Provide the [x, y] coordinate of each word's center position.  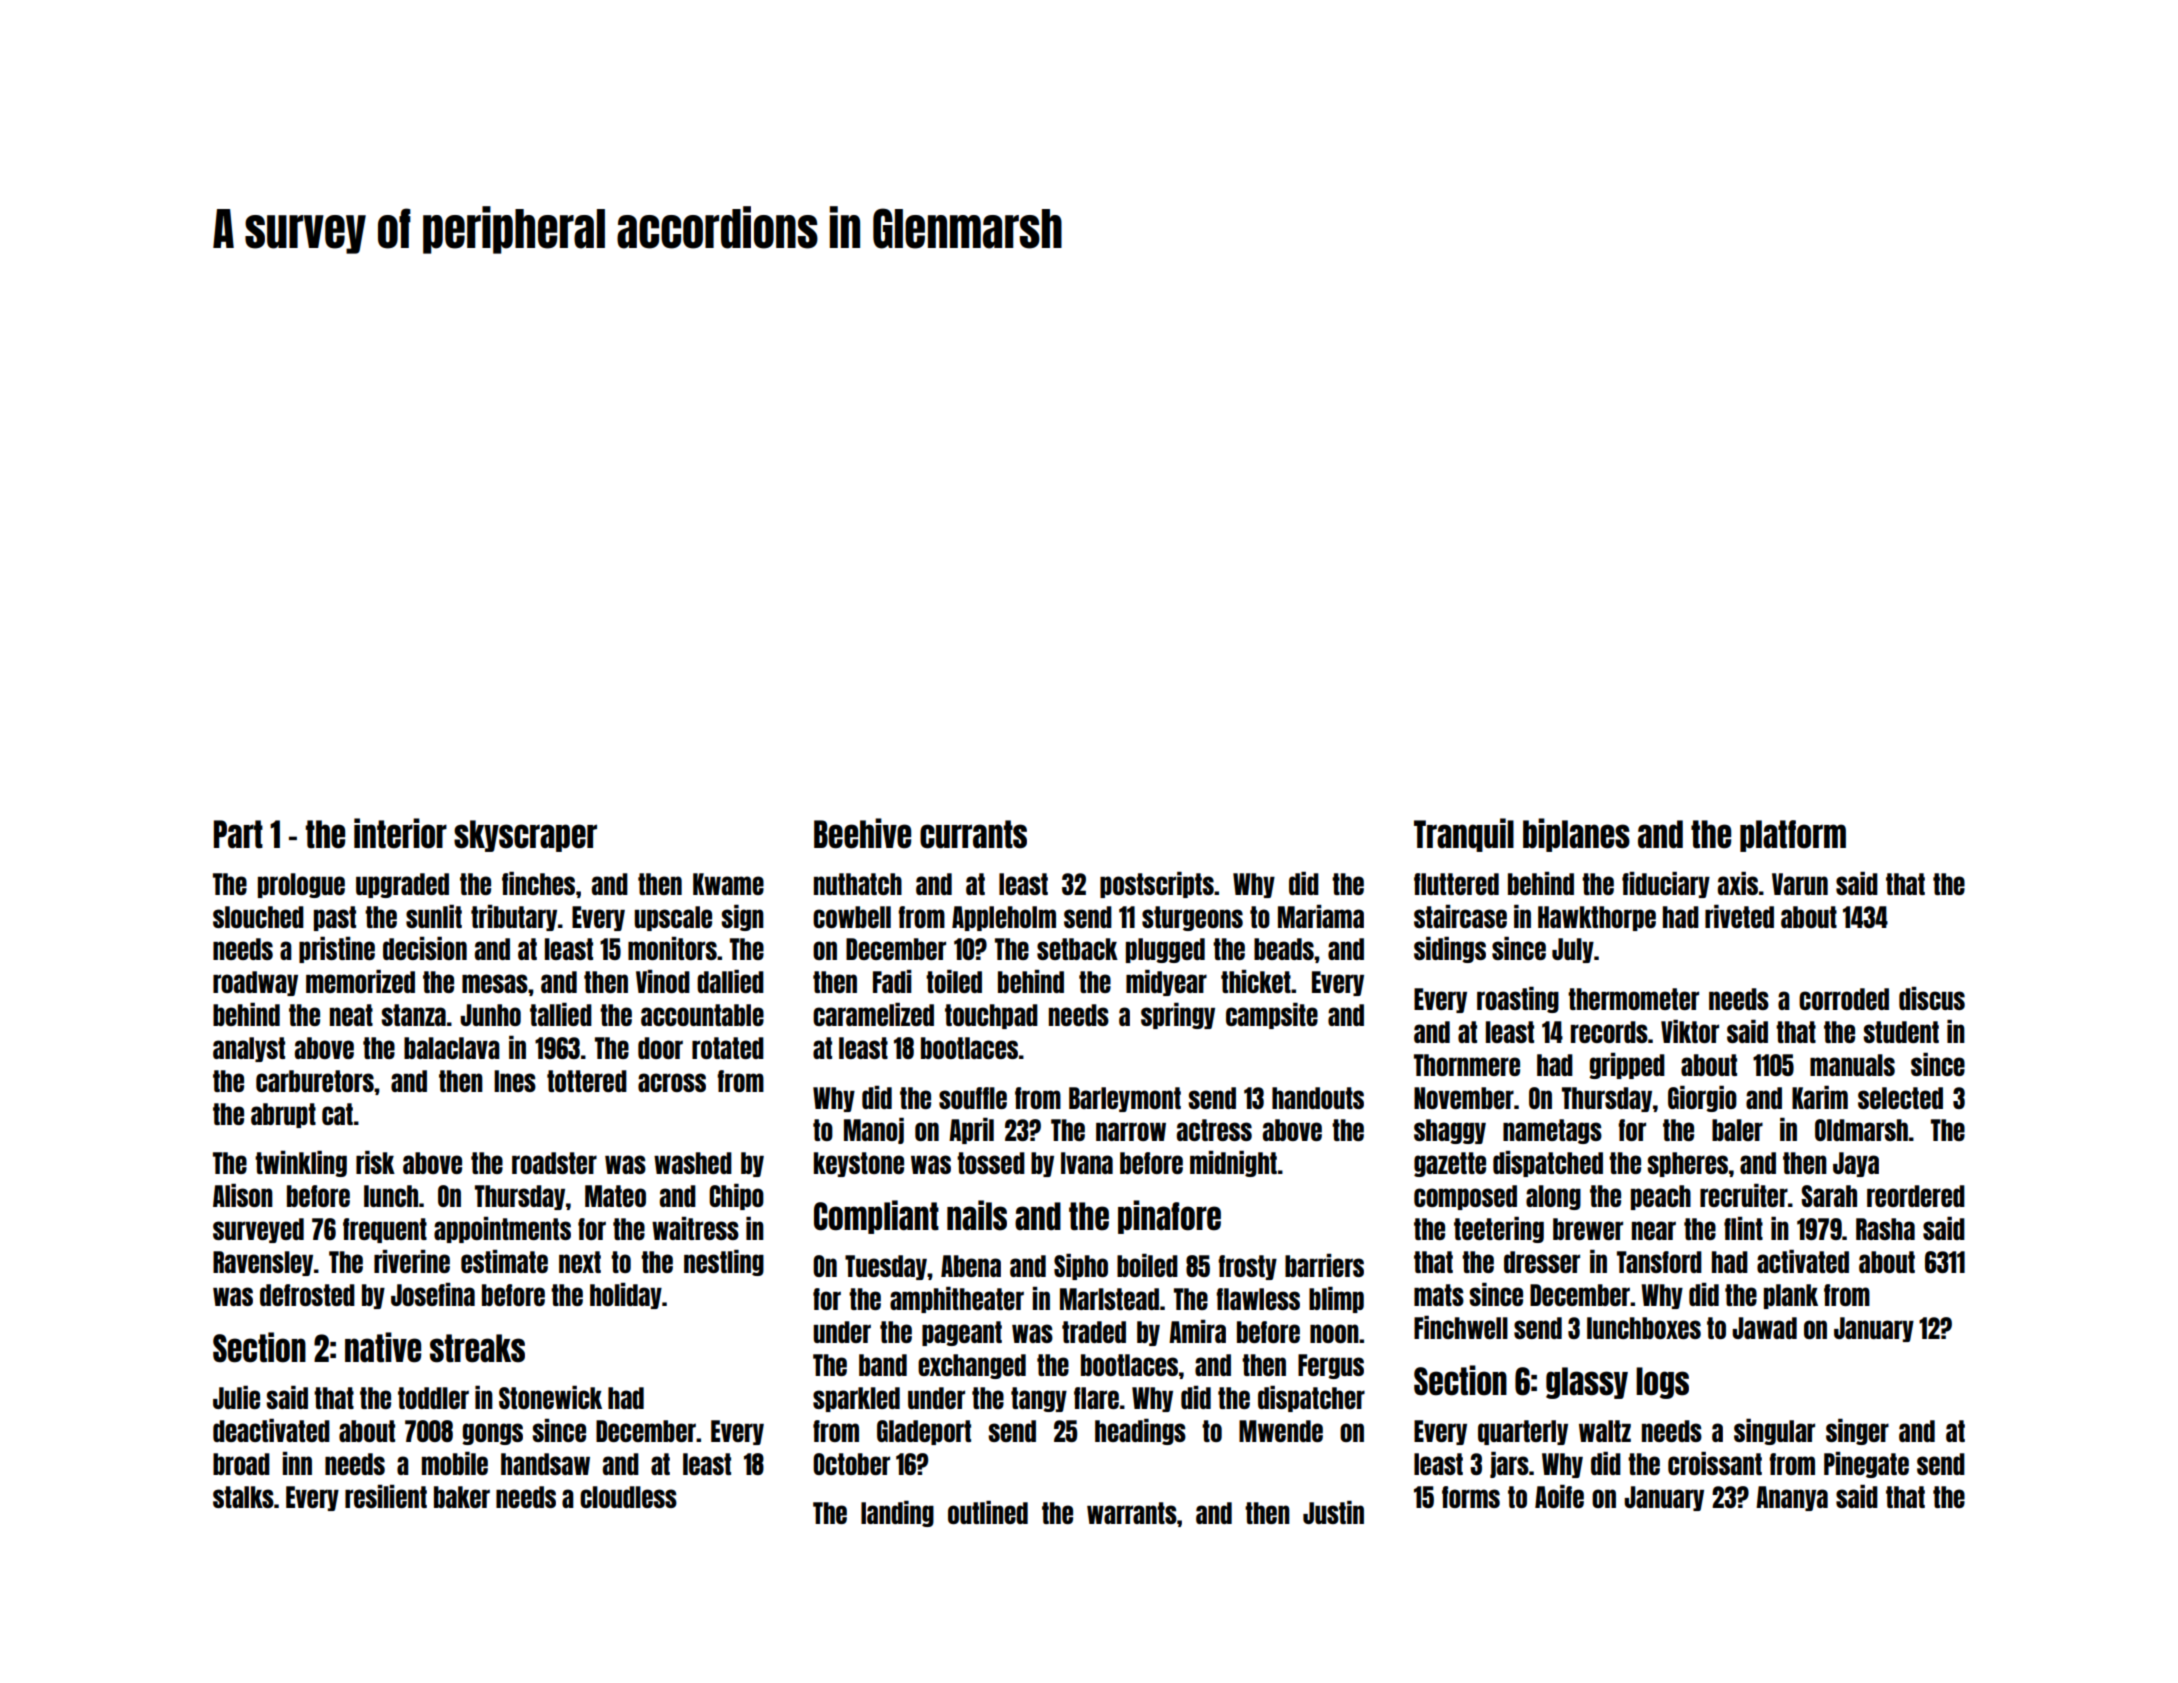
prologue [301, 885]
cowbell [852, 917]
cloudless [628, 1497]
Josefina [433, 1294]
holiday [626, 1296]
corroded [1844, 999]
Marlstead [1109, 1299]
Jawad [1764, 1328]
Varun [1800, 884]
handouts [1318, 1098]
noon [1334, 1333]
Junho [490, 1015]
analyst [249, 1049]
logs [1662, 1383]
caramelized [873, 1014]
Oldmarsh [1861, 1130]
